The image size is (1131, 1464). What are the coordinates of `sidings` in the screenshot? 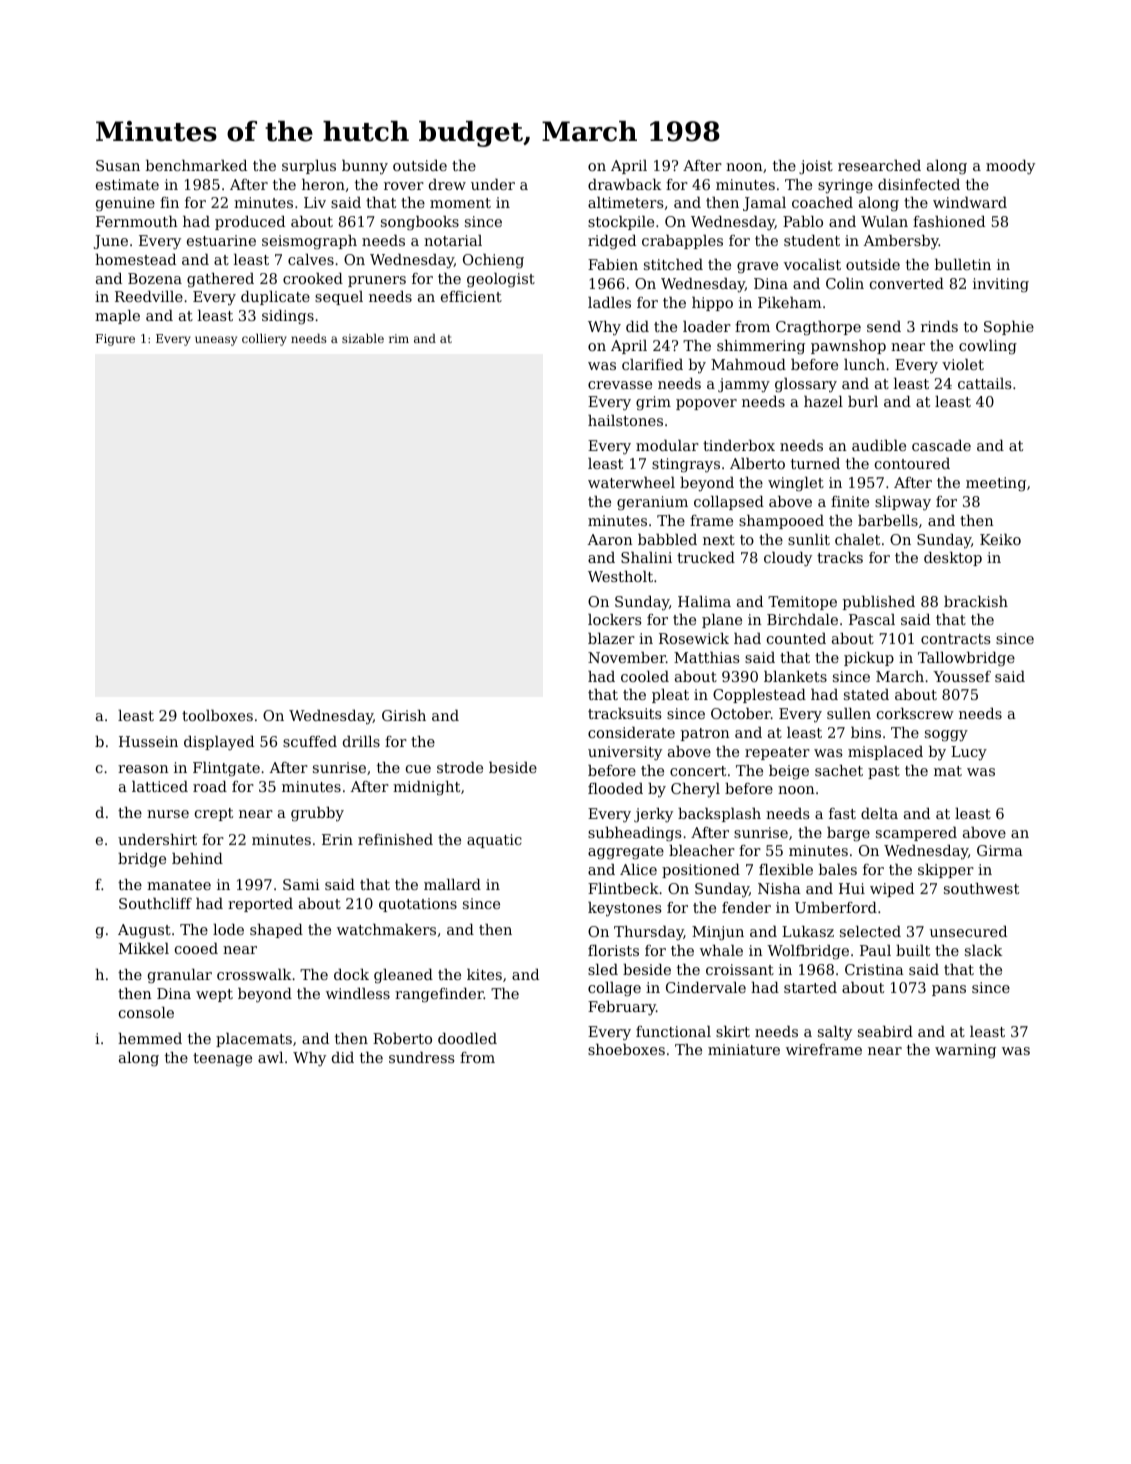 It's located at (288, 317).
